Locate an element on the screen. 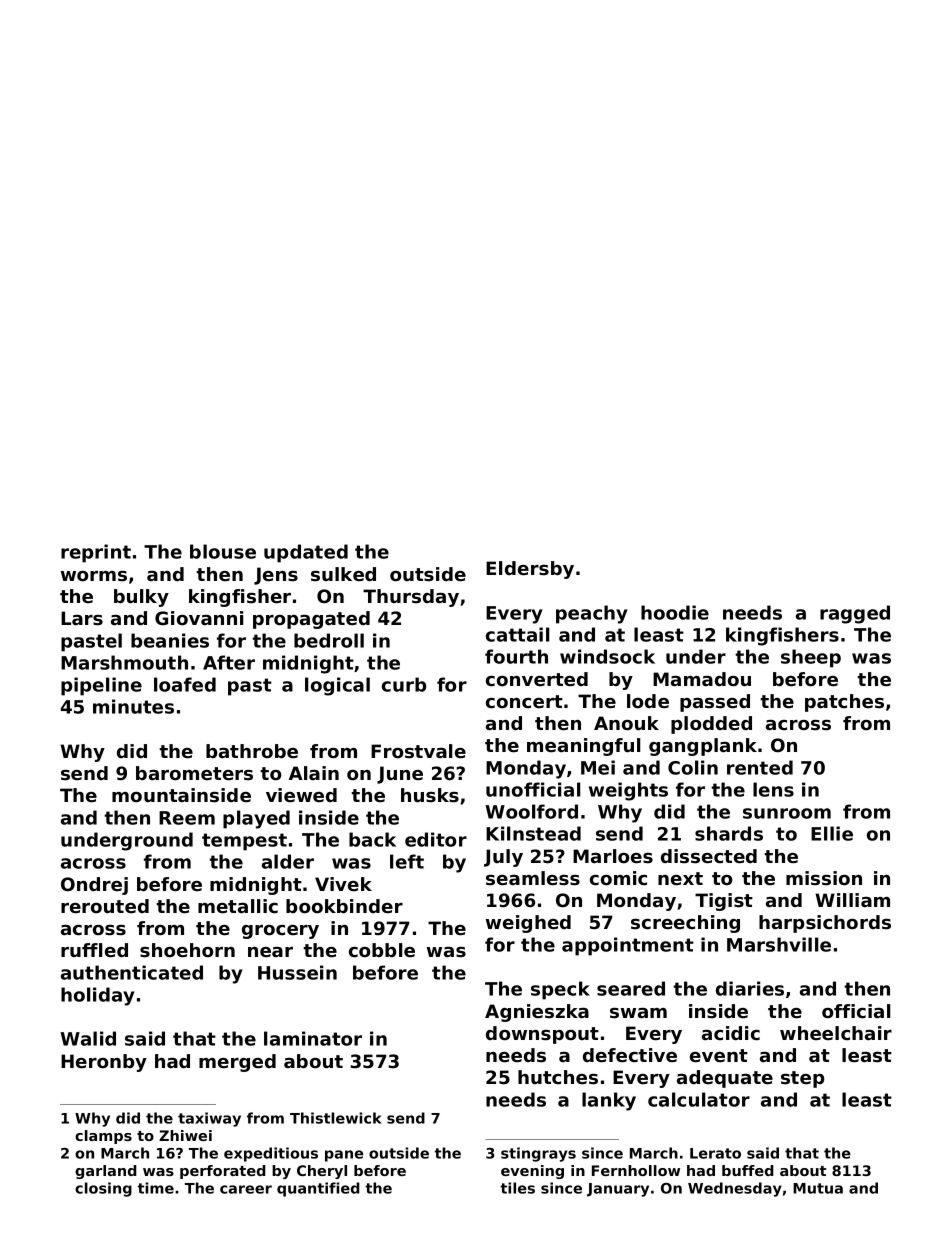  rerouted is located at coordinates (105, 906).
